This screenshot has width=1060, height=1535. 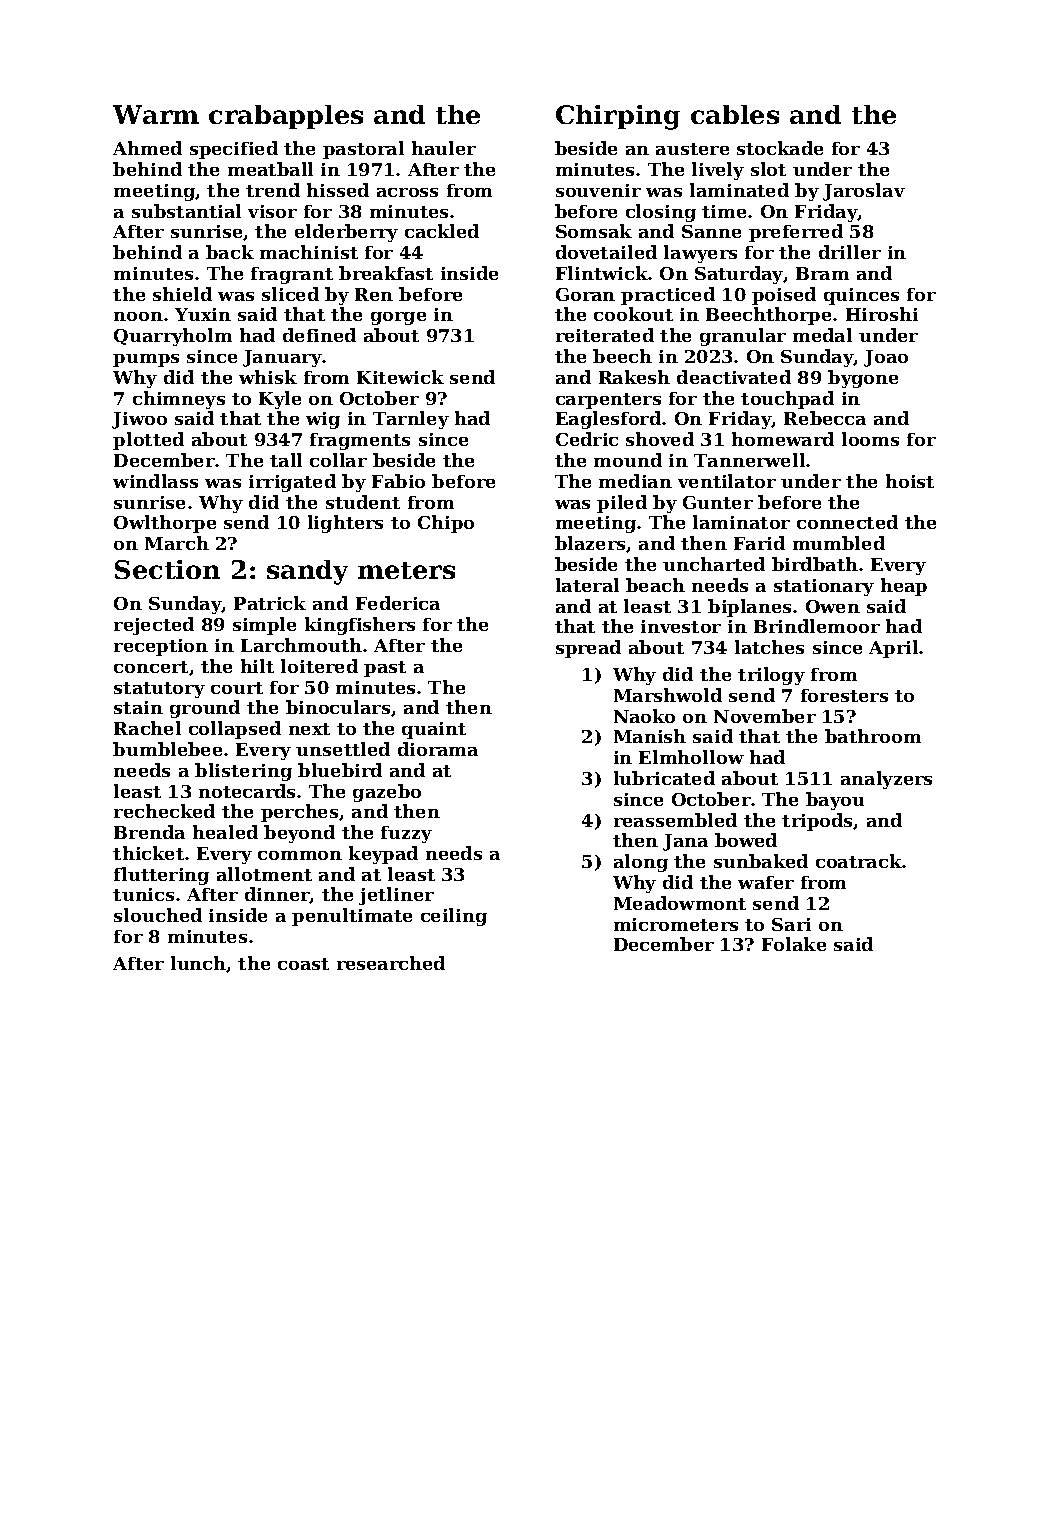 What do you see at coordinates (148, 441) in the screenshot?
I see `plotted` at bounding box center [148, 441].
